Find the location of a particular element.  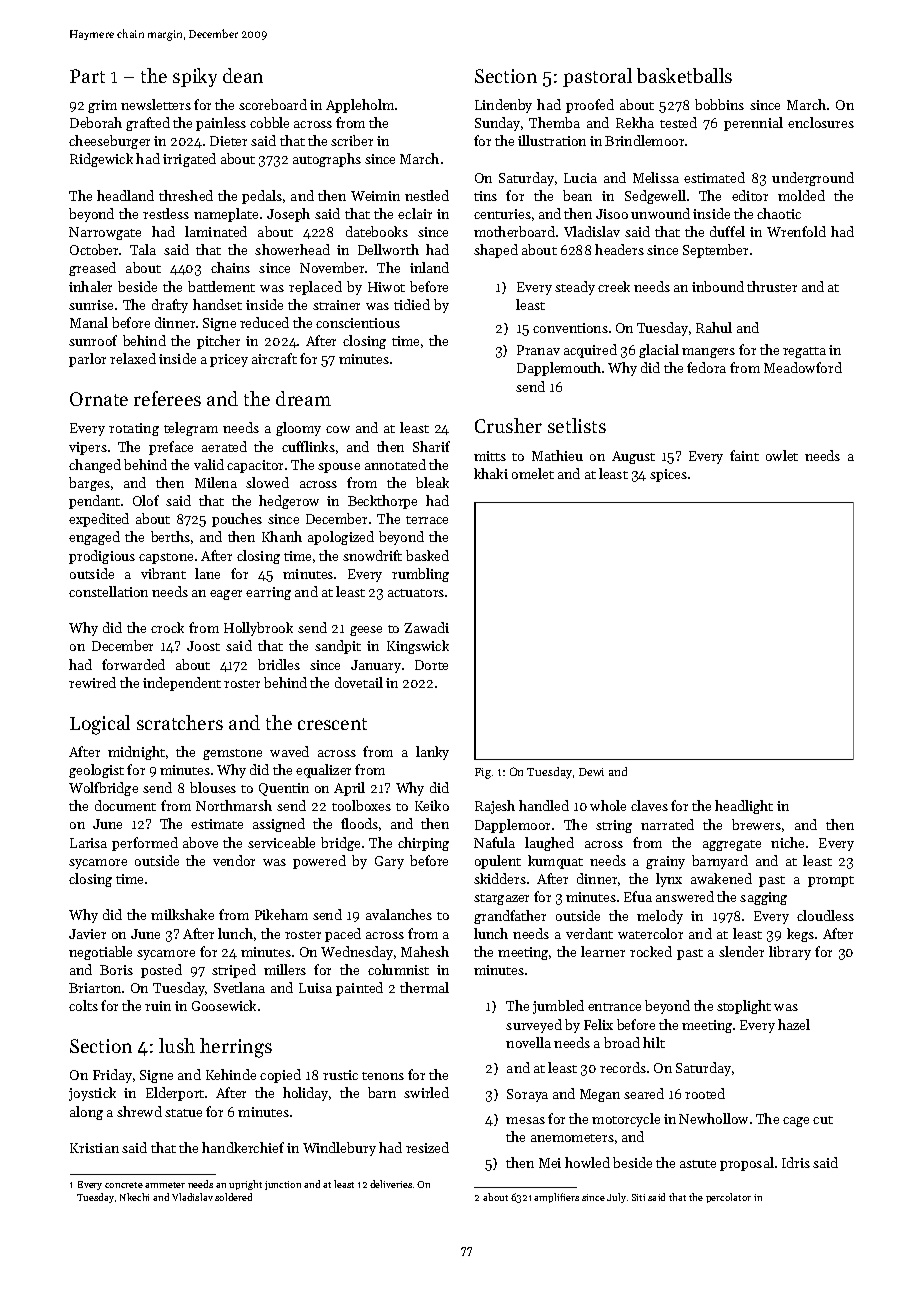

spices is located at coordinates (668, 475).
